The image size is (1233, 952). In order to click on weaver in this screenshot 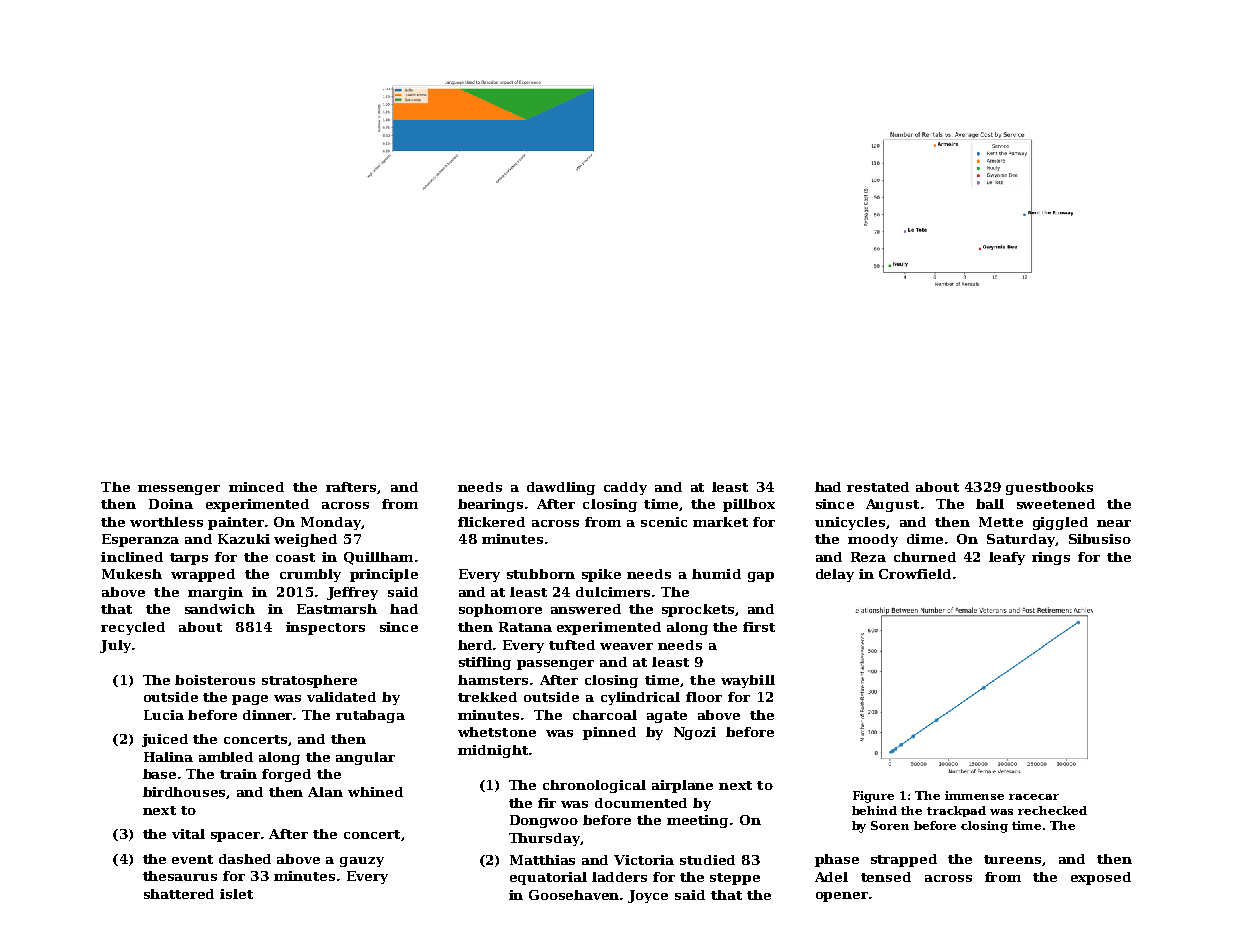, I will do `click(626, 646)`.
